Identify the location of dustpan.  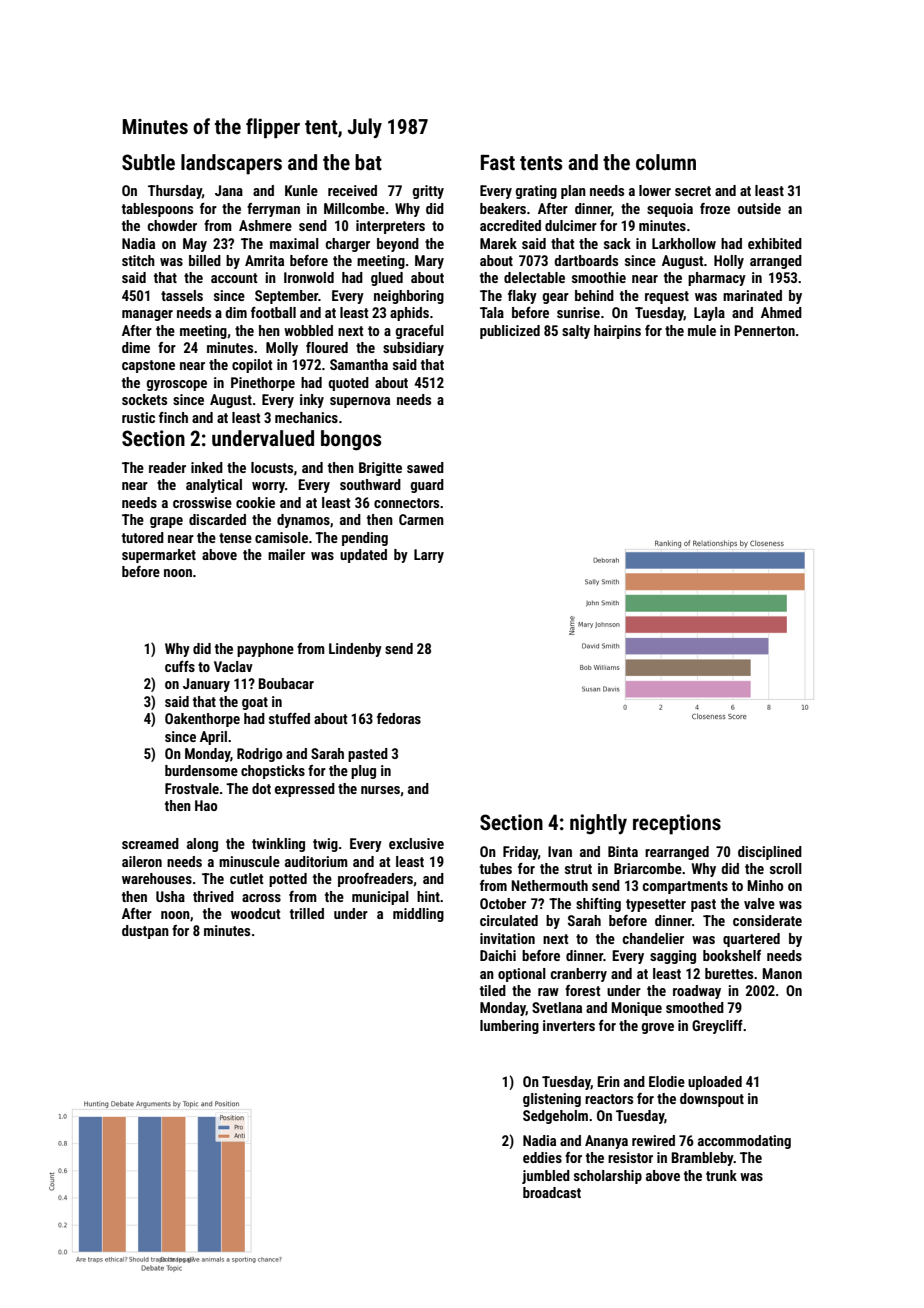
(145, 932).
